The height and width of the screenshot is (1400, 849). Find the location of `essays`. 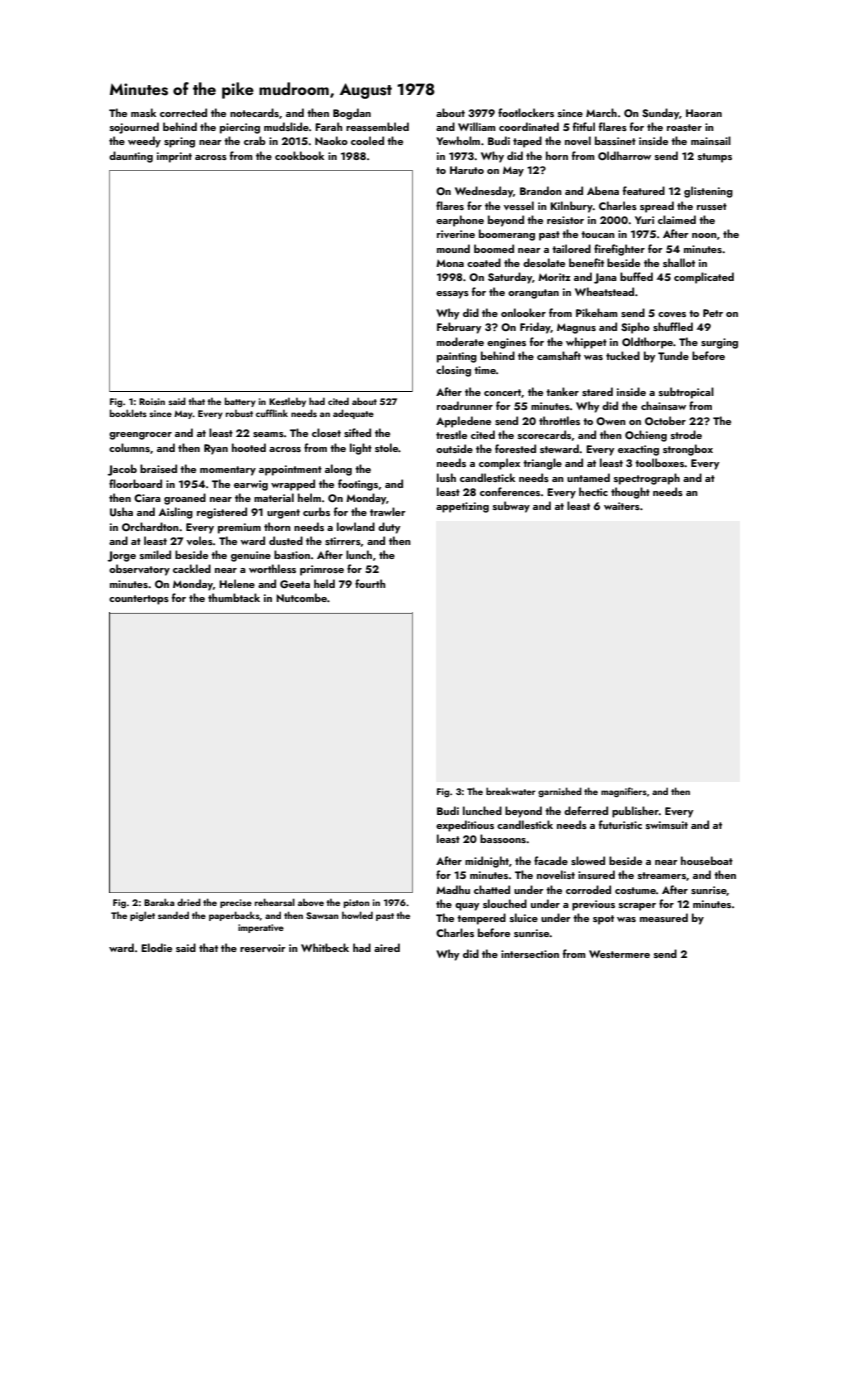

essays is located at coordinates (452, 295).
